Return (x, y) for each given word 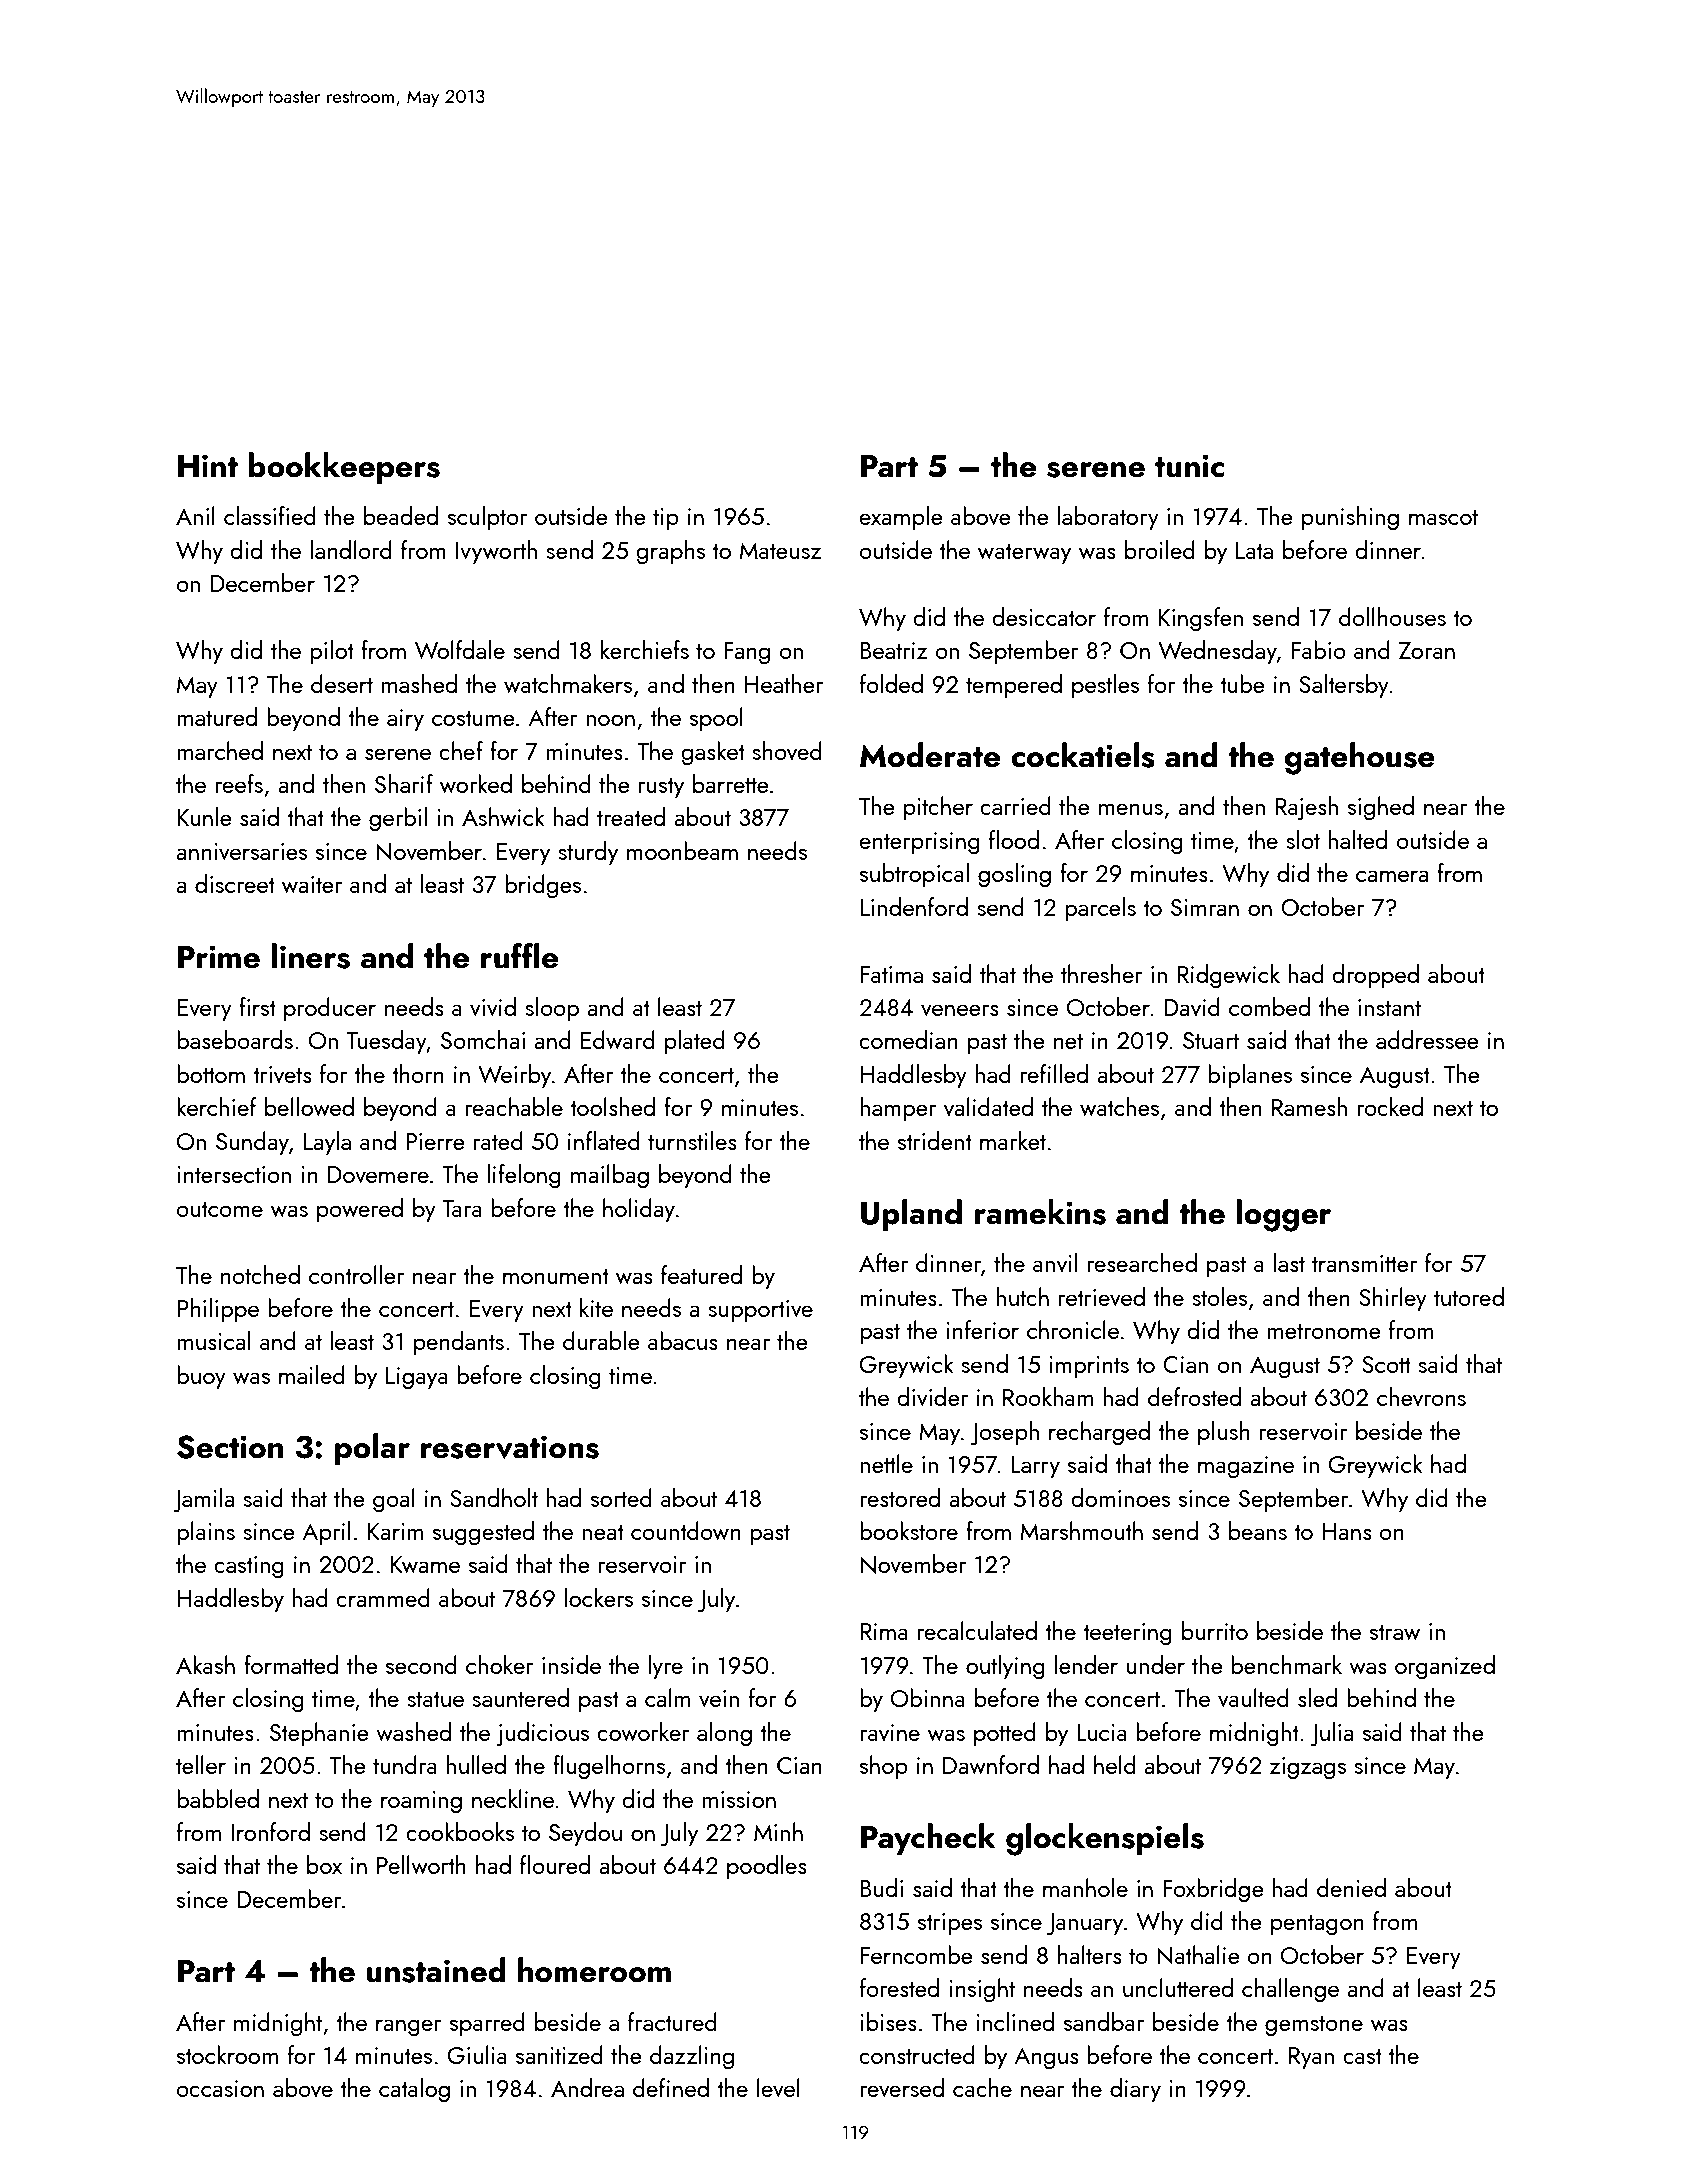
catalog (414, 2090)
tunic (1189, 466)
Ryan (1311, 2058)
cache (982, 2087)
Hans (1347, 1531)
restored (900, 1497)
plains (206, 1533)
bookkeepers (344, 468)
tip (666, 519)
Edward (618, 1039)
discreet (235, 883)
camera (1392, 876)
